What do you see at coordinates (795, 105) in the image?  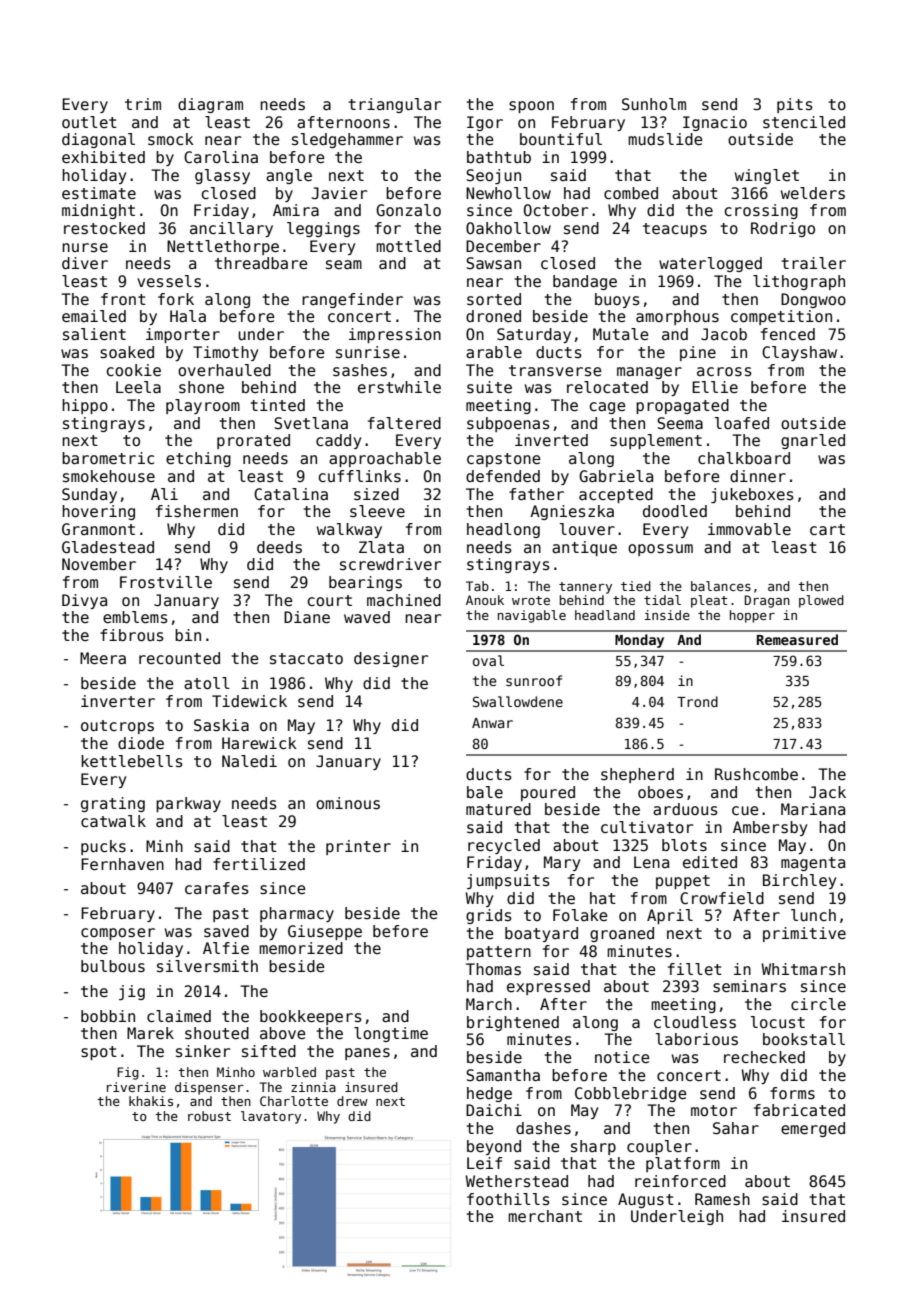 I see `pits` at bounding box center [795, 105].
